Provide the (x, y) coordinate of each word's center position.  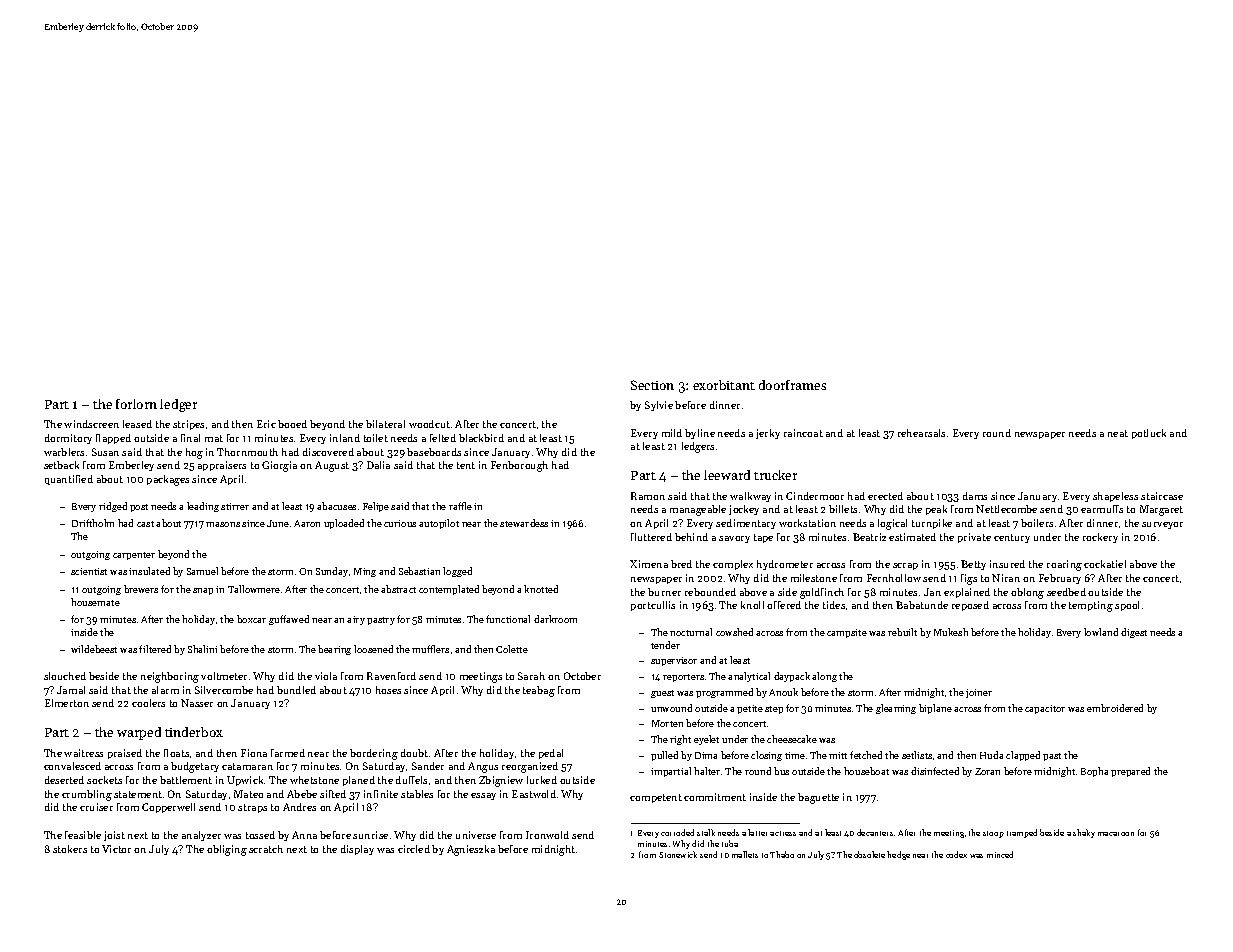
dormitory (68, 439)
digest (1134, 633)
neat (1118, 433)
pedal (551, 754)
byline (700, 434)
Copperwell (168, 808)
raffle (460, 506)
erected (885, 496)
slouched (65, 676)
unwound (671, 708)
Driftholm (93, 523)
